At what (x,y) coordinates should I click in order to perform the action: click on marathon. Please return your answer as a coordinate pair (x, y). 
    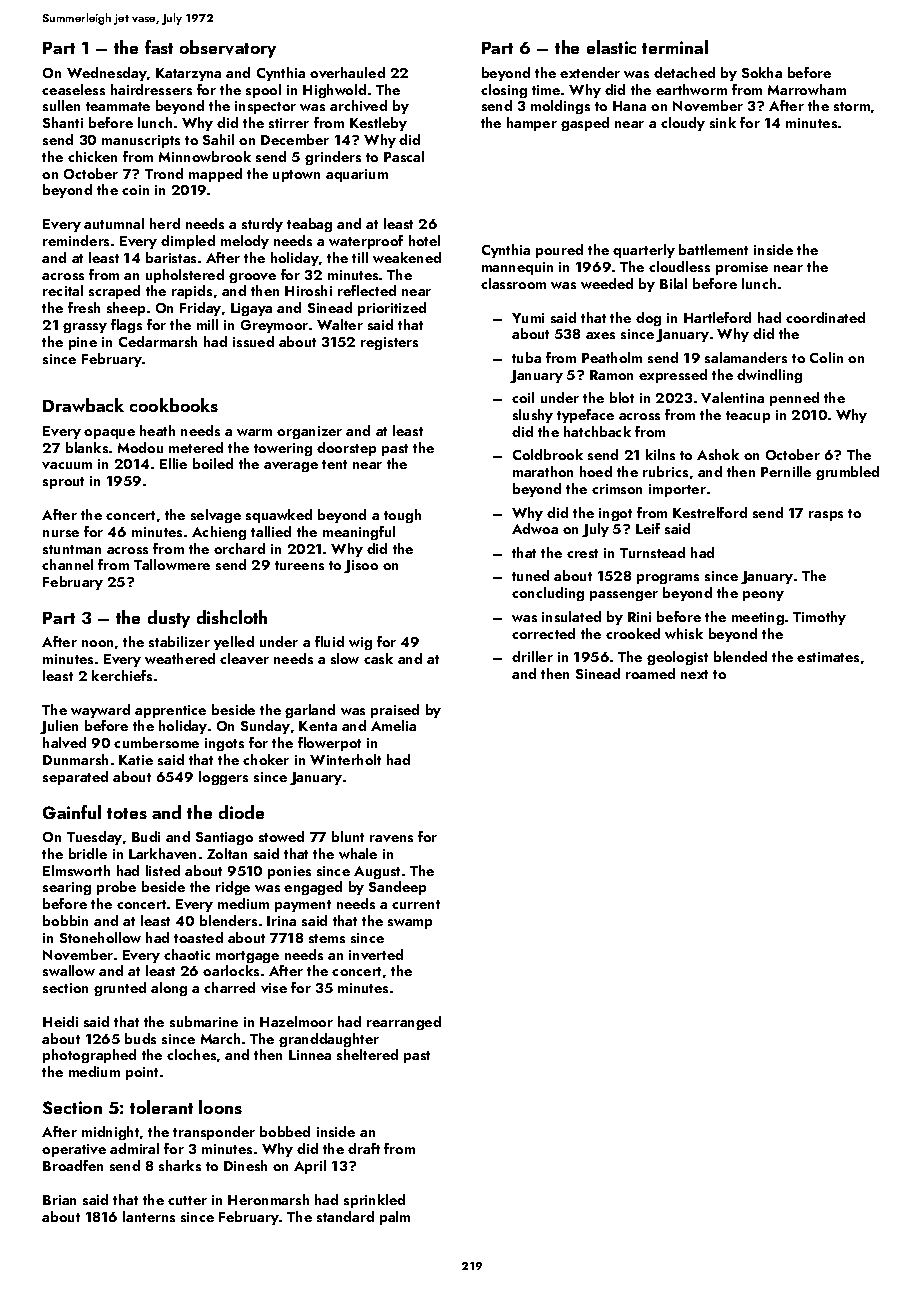
    Looking at the image, I should click on (543, 471).
